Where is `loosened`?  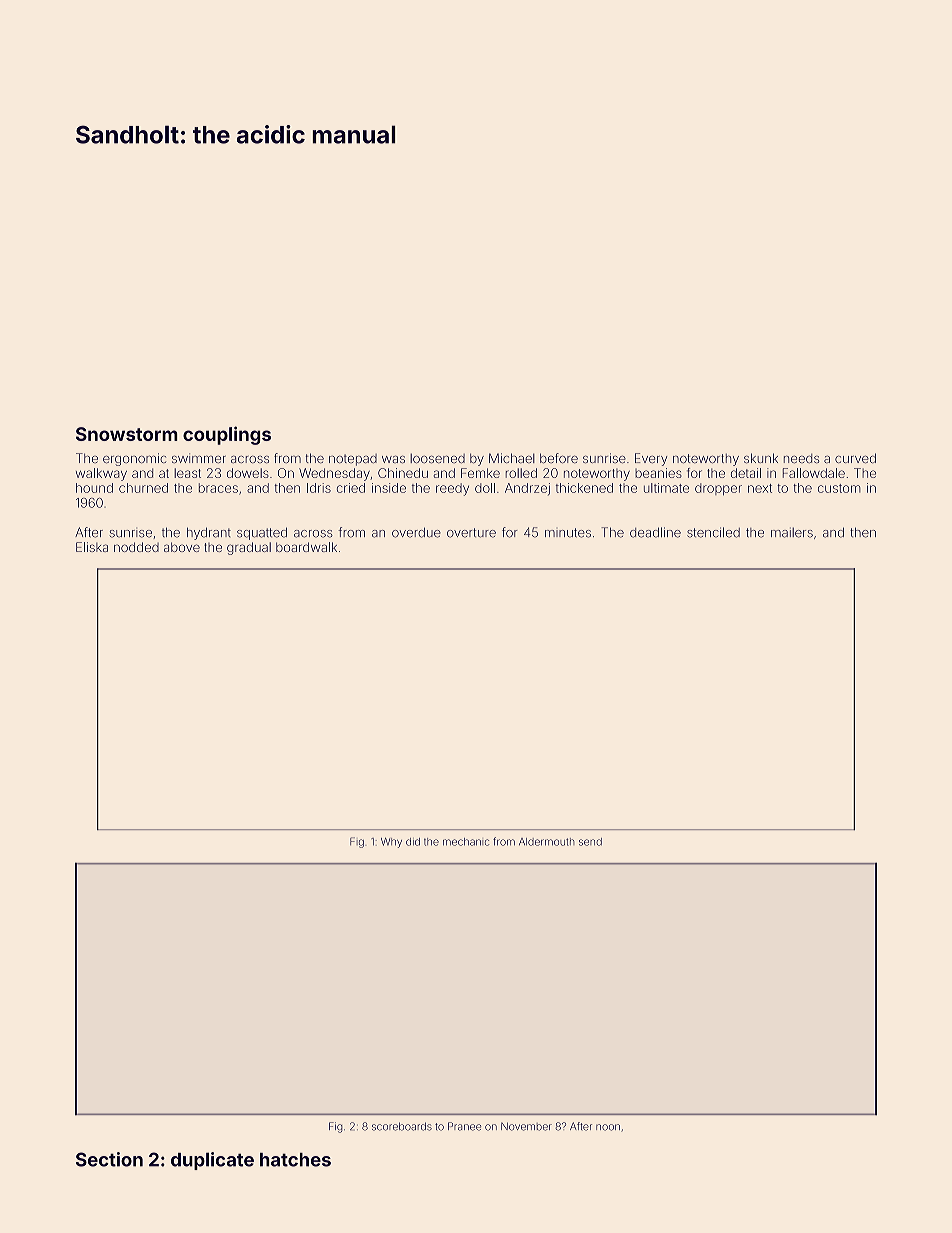
loosened is located at coordinates (437, 458).
